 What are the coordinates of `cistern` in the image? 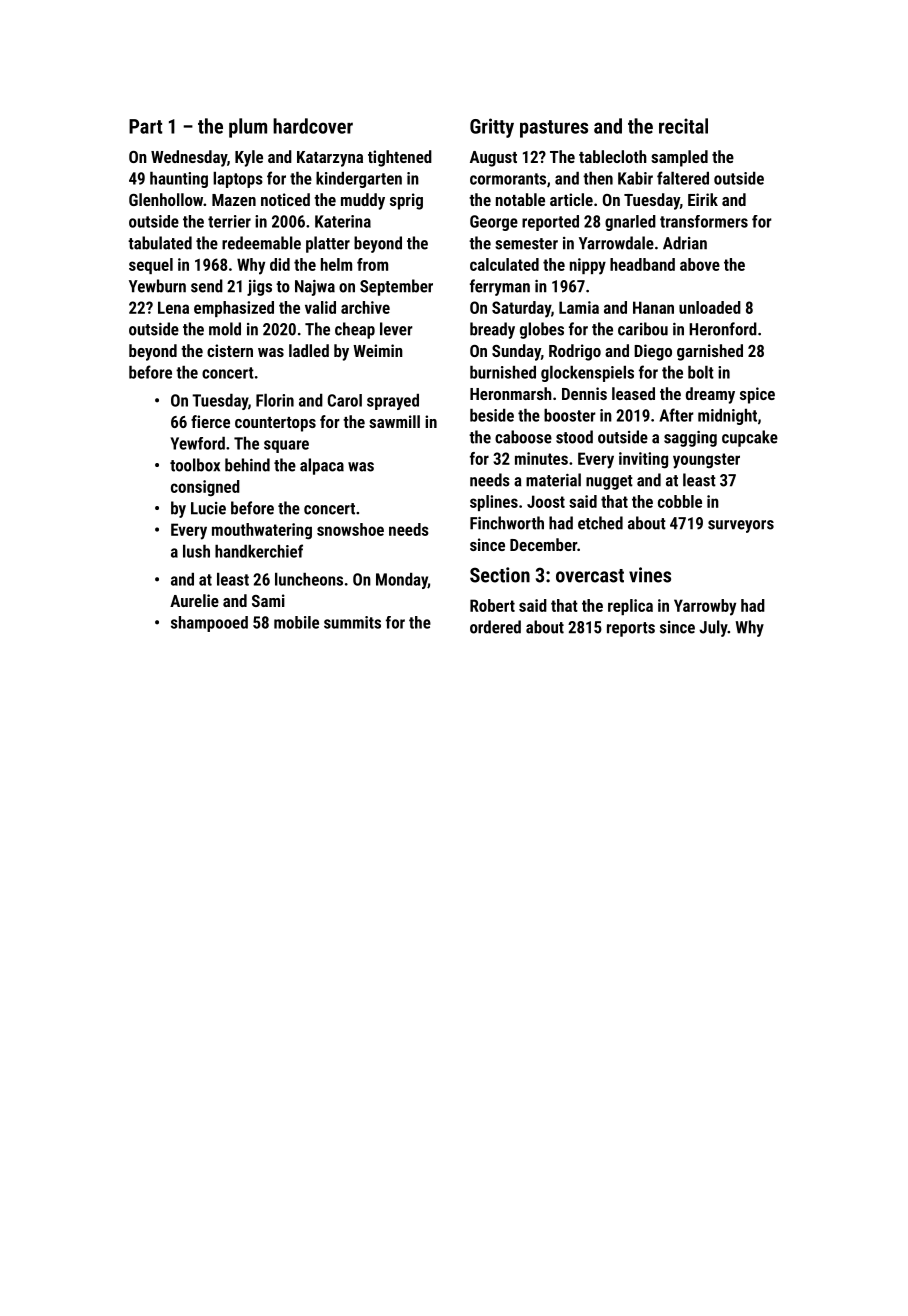 It's located at (230, 350).
